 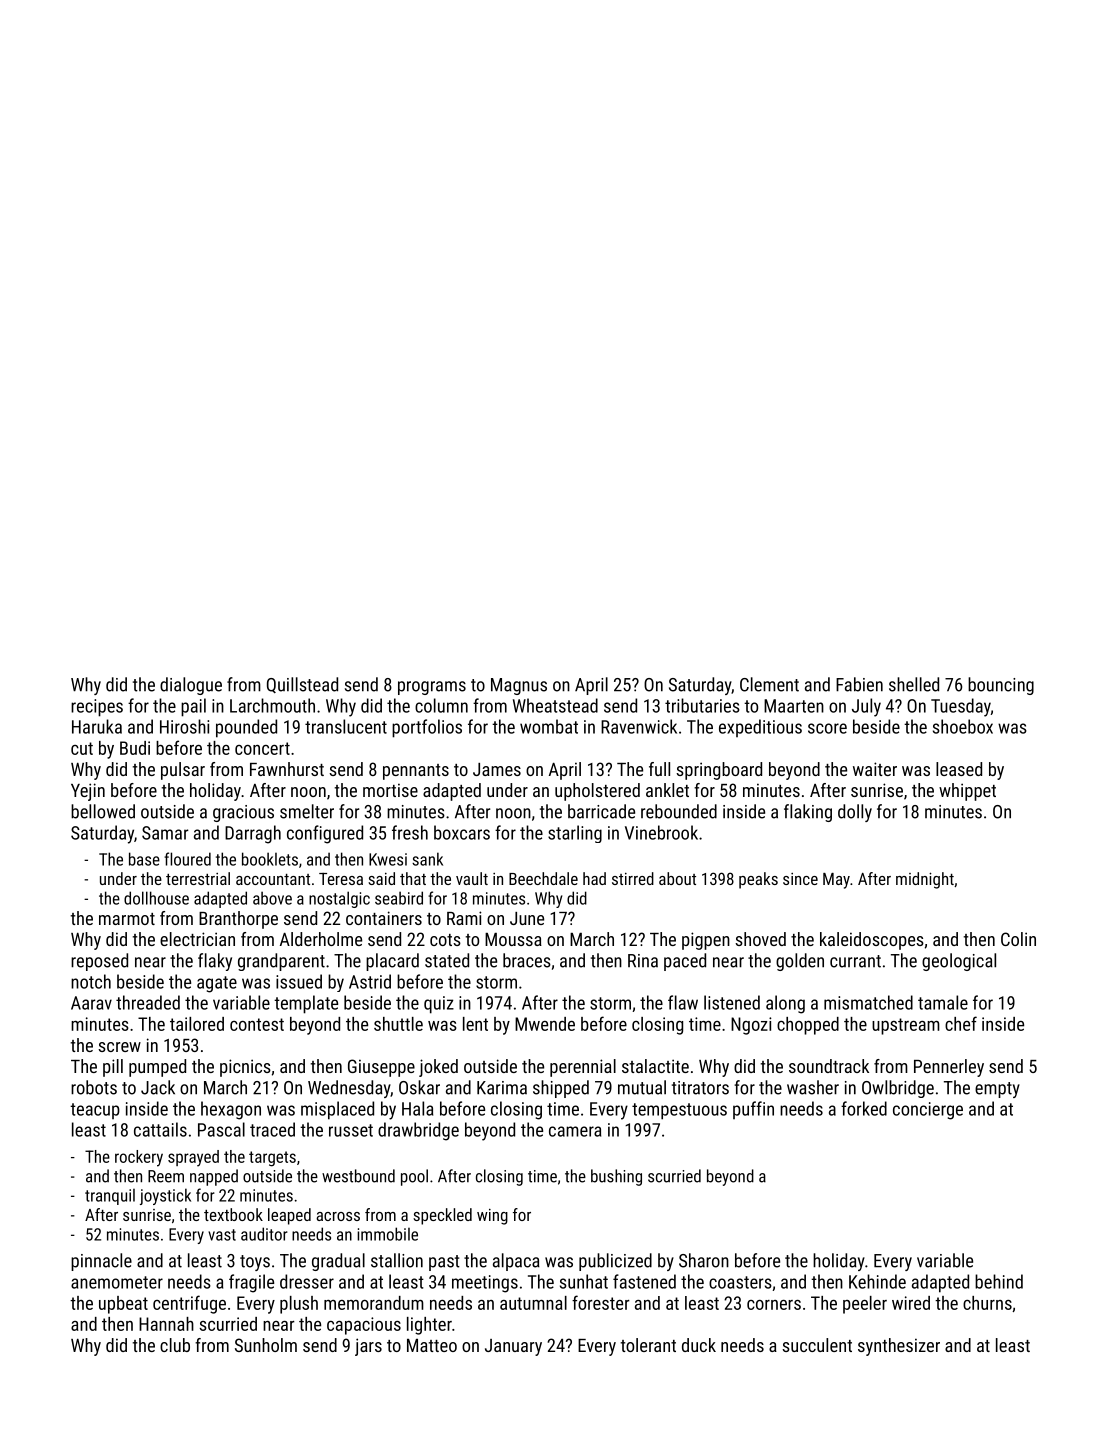 What do you see at coordinates (679, 811) in the document?
I see `rebounded` at bounding box center [679, 811].
